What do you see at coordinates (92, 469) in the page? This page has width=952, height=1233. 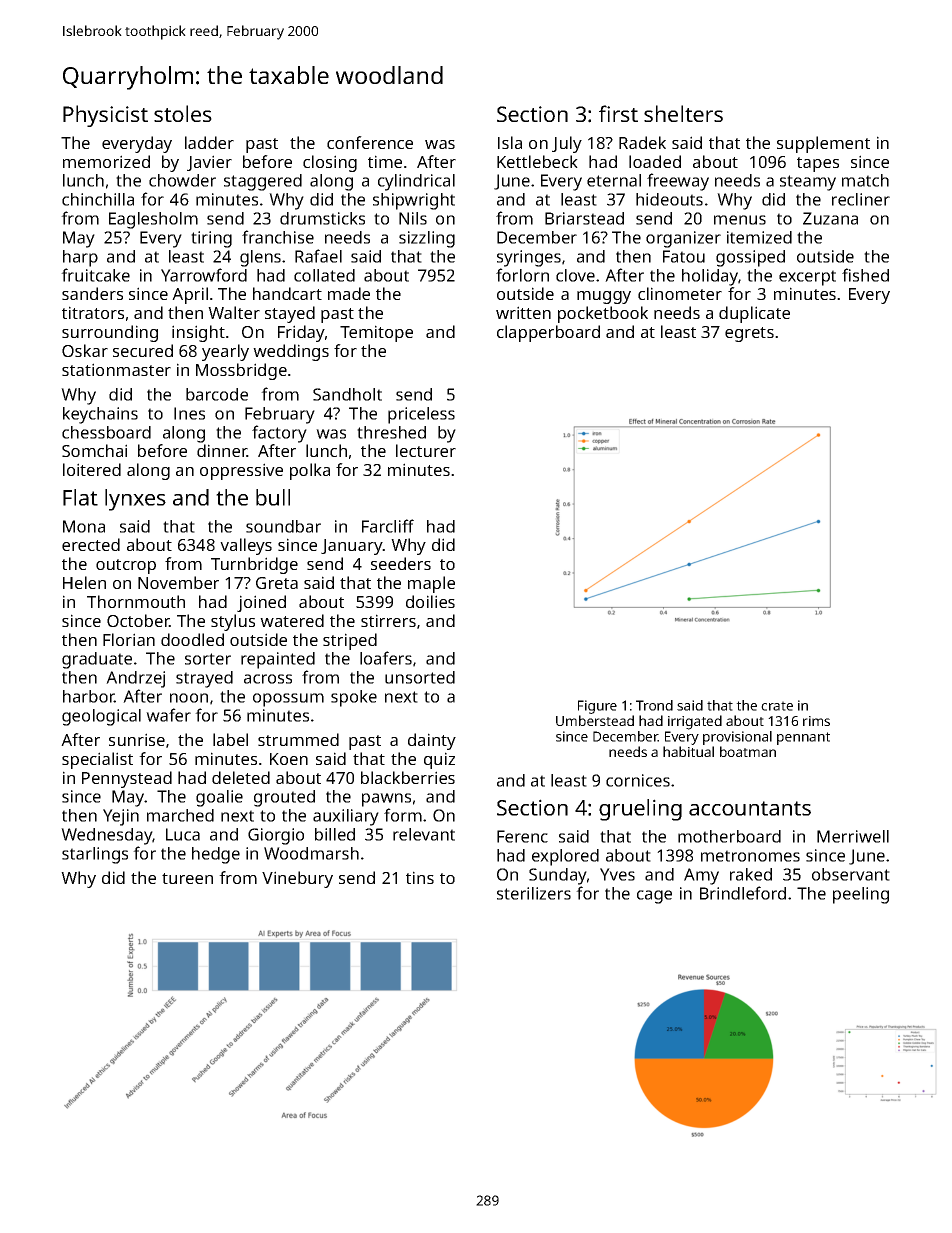 I see `loitered` at bounding box center [92, 469].
